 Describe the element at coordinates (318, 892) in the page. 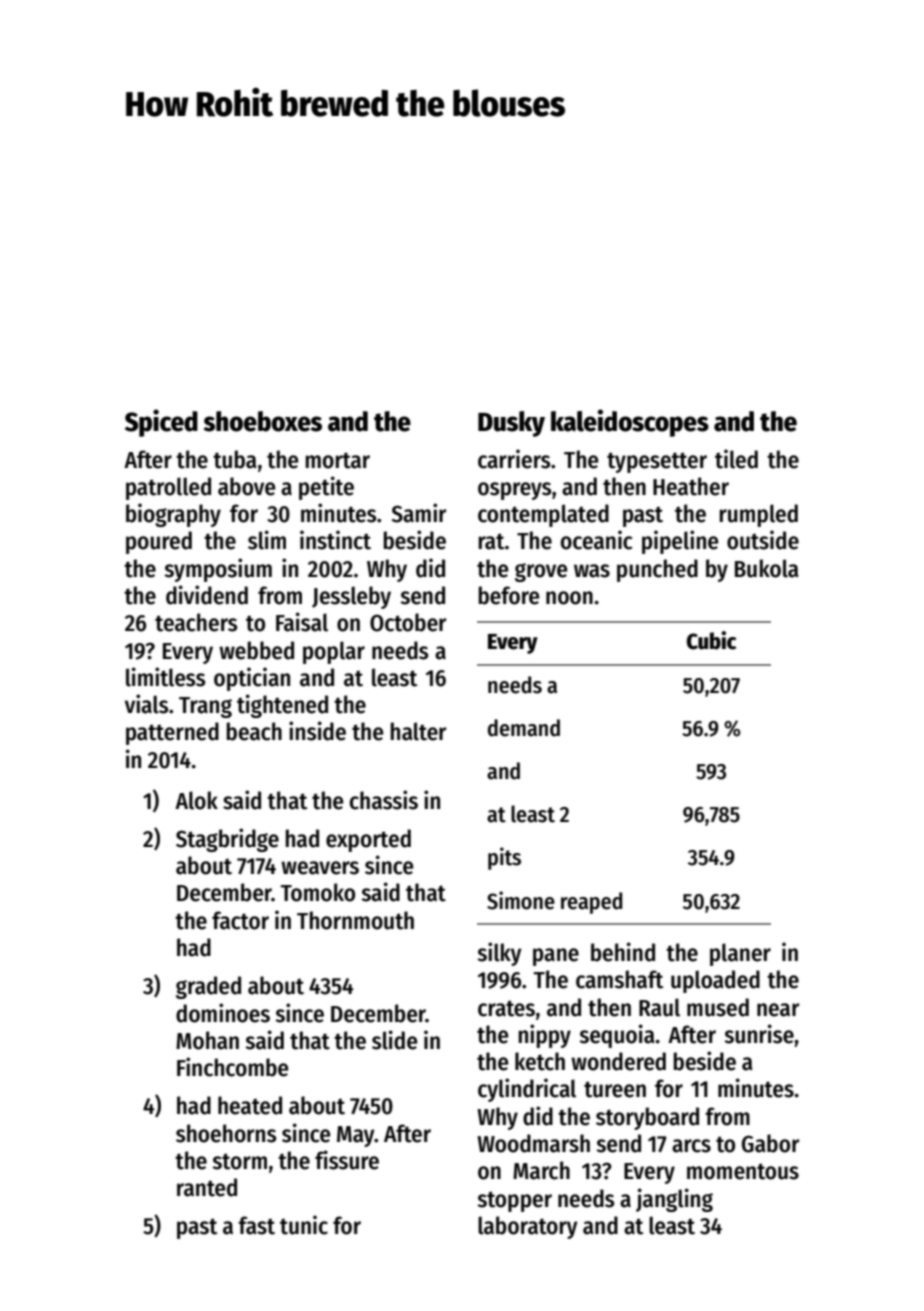

I see `Tomoko` at that location.
